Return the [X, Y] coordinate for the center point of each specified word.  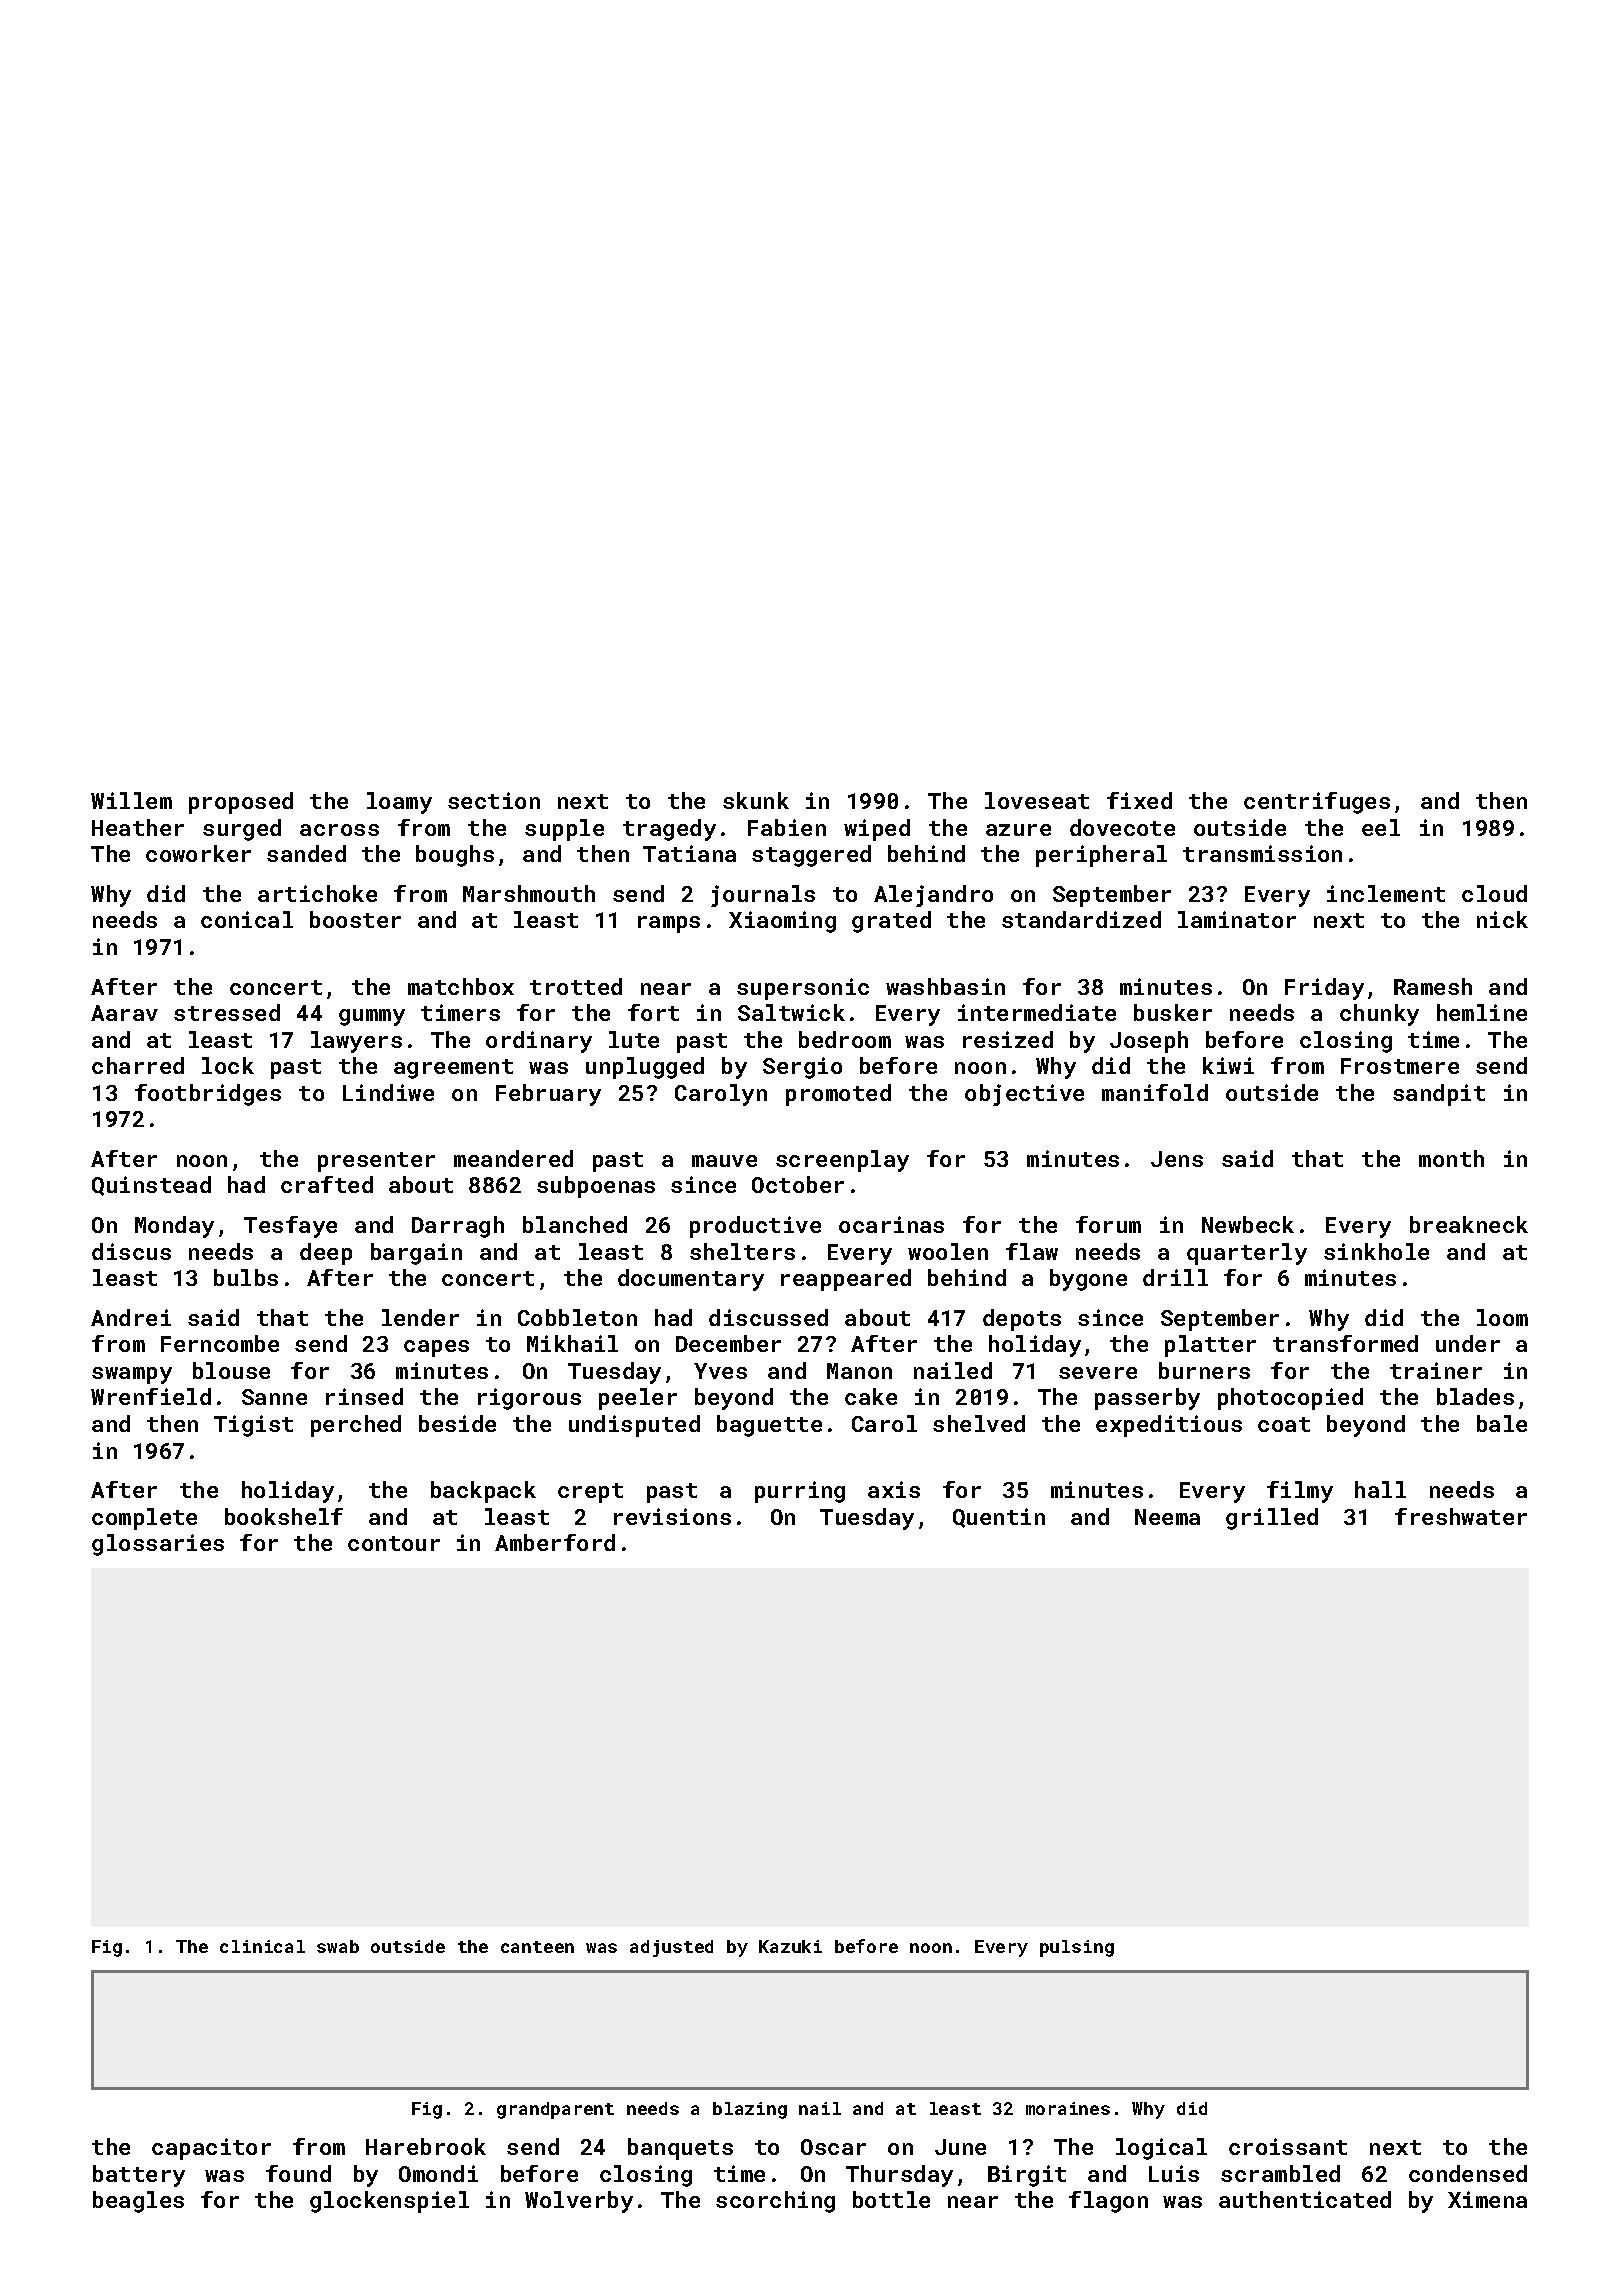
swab [338, 1946]
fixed [1139, 800]
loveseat [1037, 800]
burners [1204, 1370]
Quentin [999, 1518]
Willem [131, 800]
